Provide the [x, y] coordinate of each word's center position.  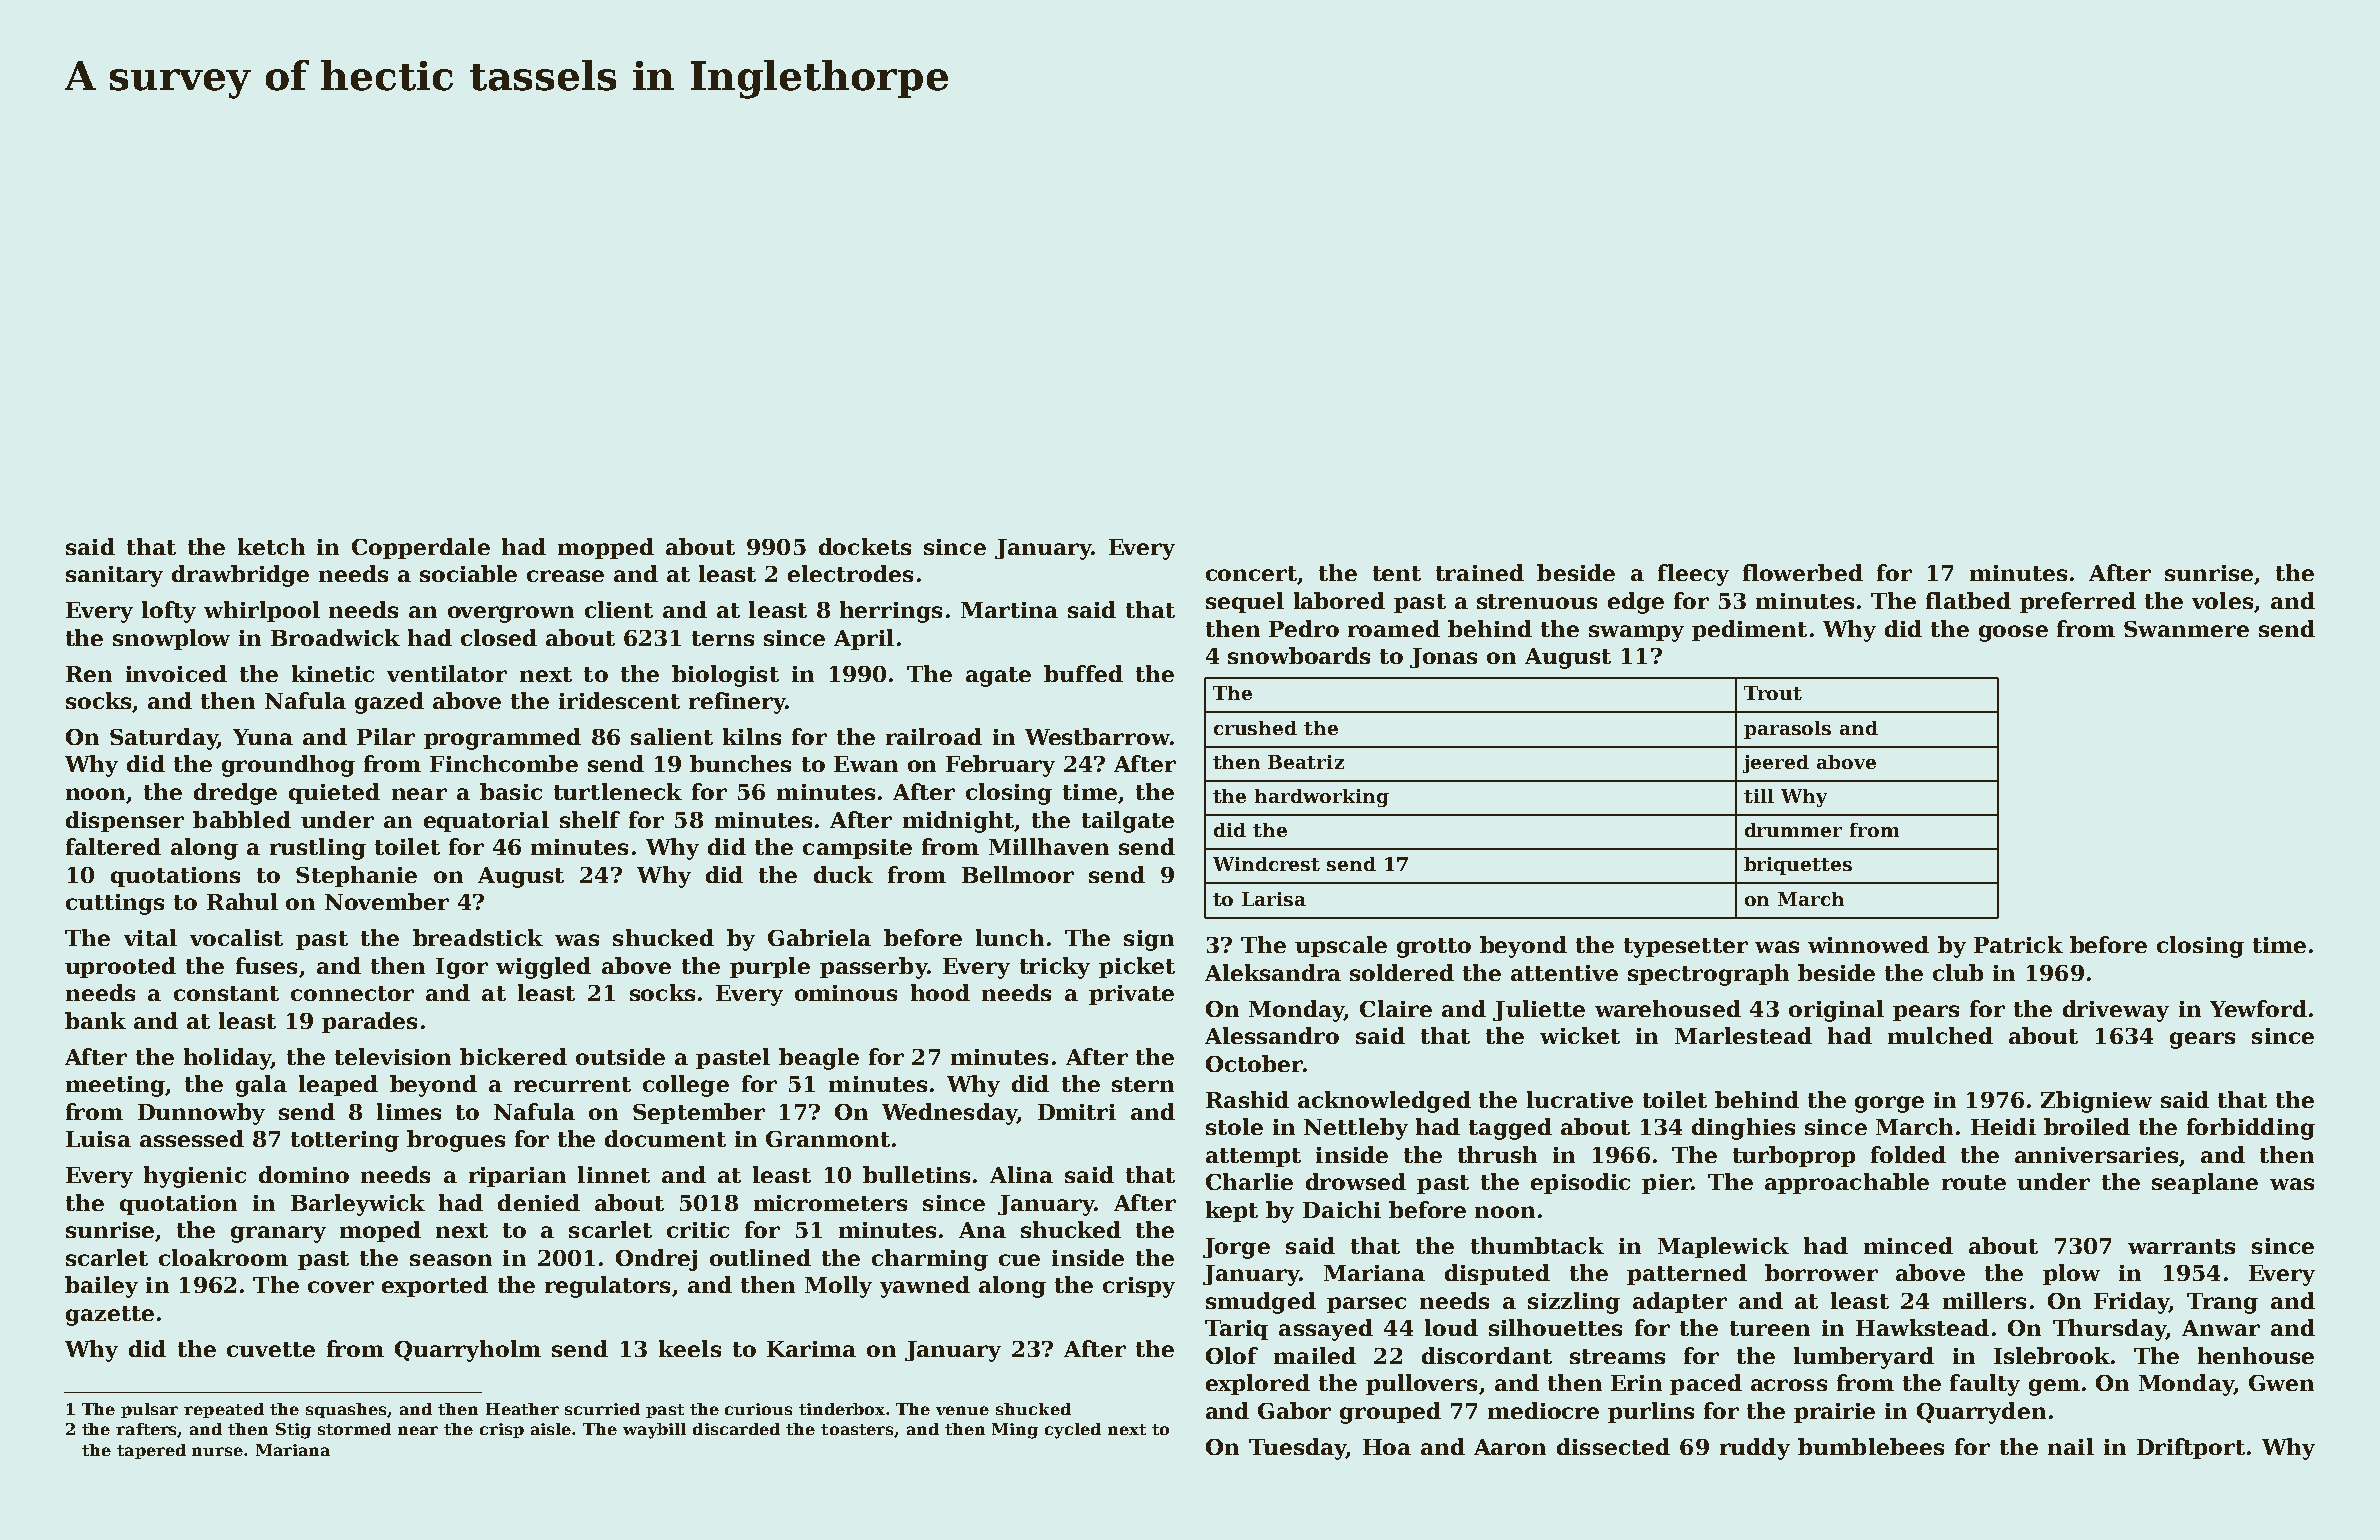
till [1759, 796]
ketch [271, 546]
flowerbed [1803, 572]
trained [1480, 572]
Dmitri [1077, 1112]
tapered [151, 1451]
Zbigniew [2096, 1102]
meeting [115, 1086]
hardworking [1322, 798]
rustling [318, 849]
